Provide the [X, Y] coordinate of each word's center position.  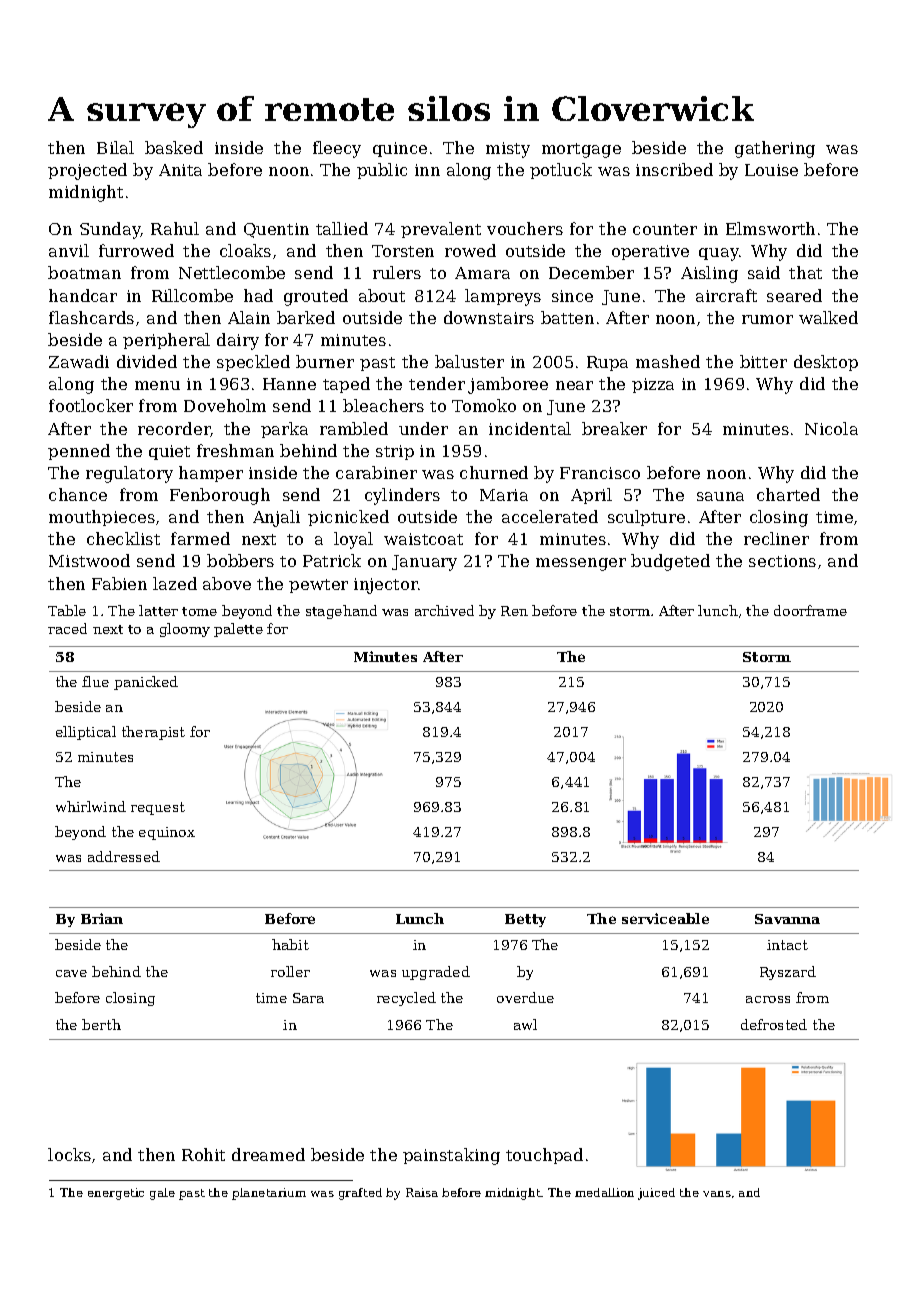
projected [87, 171]
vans [717, 1194]
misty [508, 150]
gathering [775, 149]
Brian [102, 918]
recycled [406, 999]
